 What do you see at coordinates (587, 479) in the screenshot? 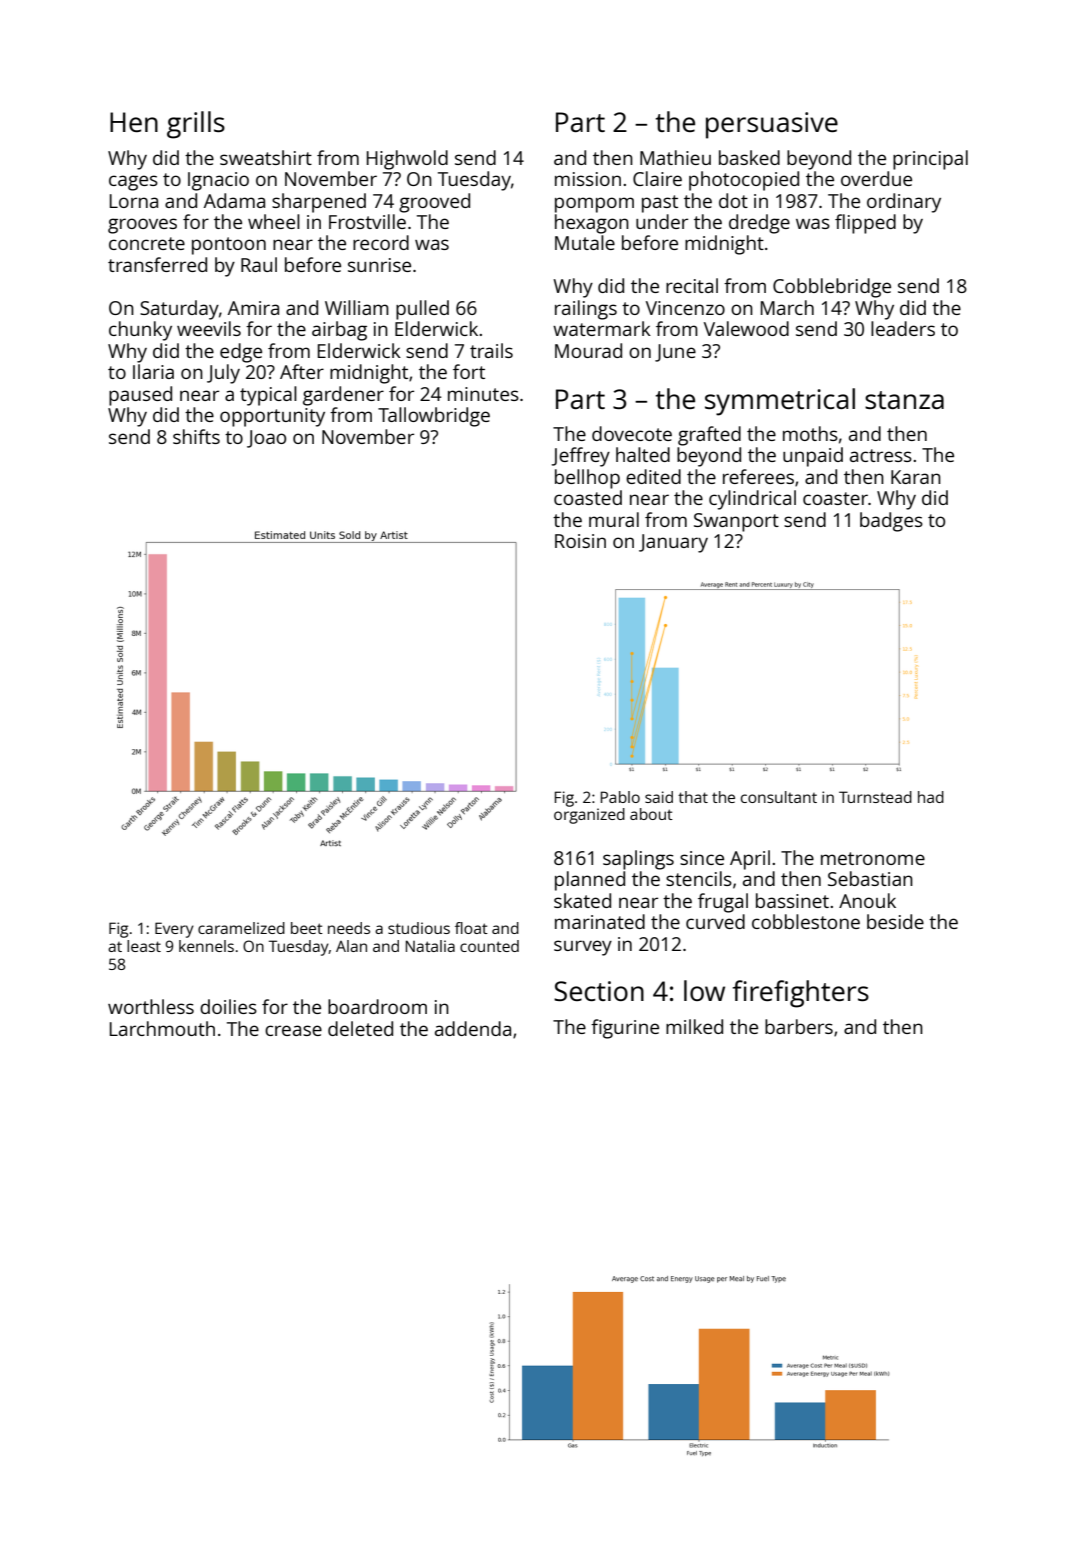
I see `bellhop` at bounding box center [587, 479].
